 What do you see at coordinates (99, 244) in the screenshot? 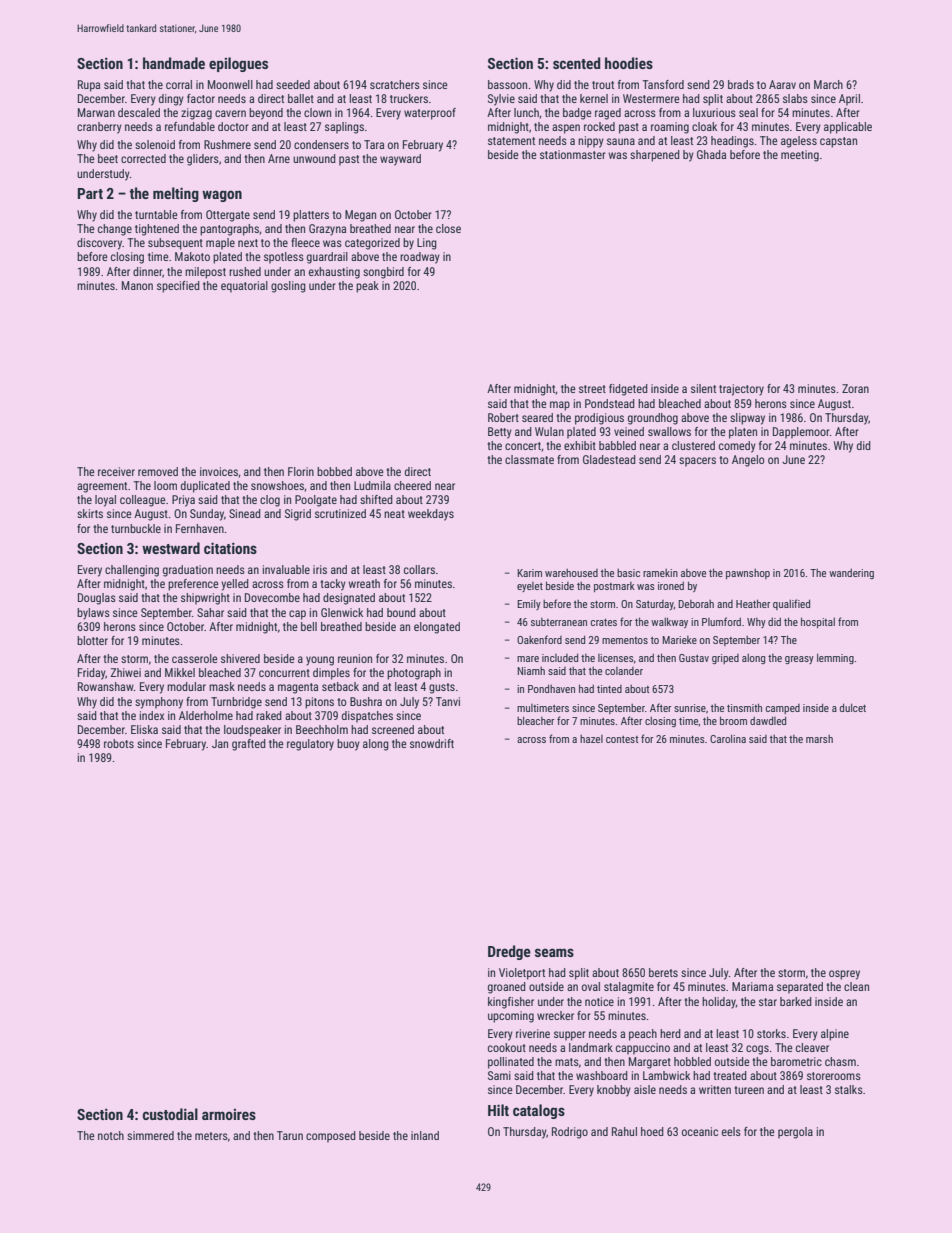
I see `discovery` at bounding box center [99, 244].
